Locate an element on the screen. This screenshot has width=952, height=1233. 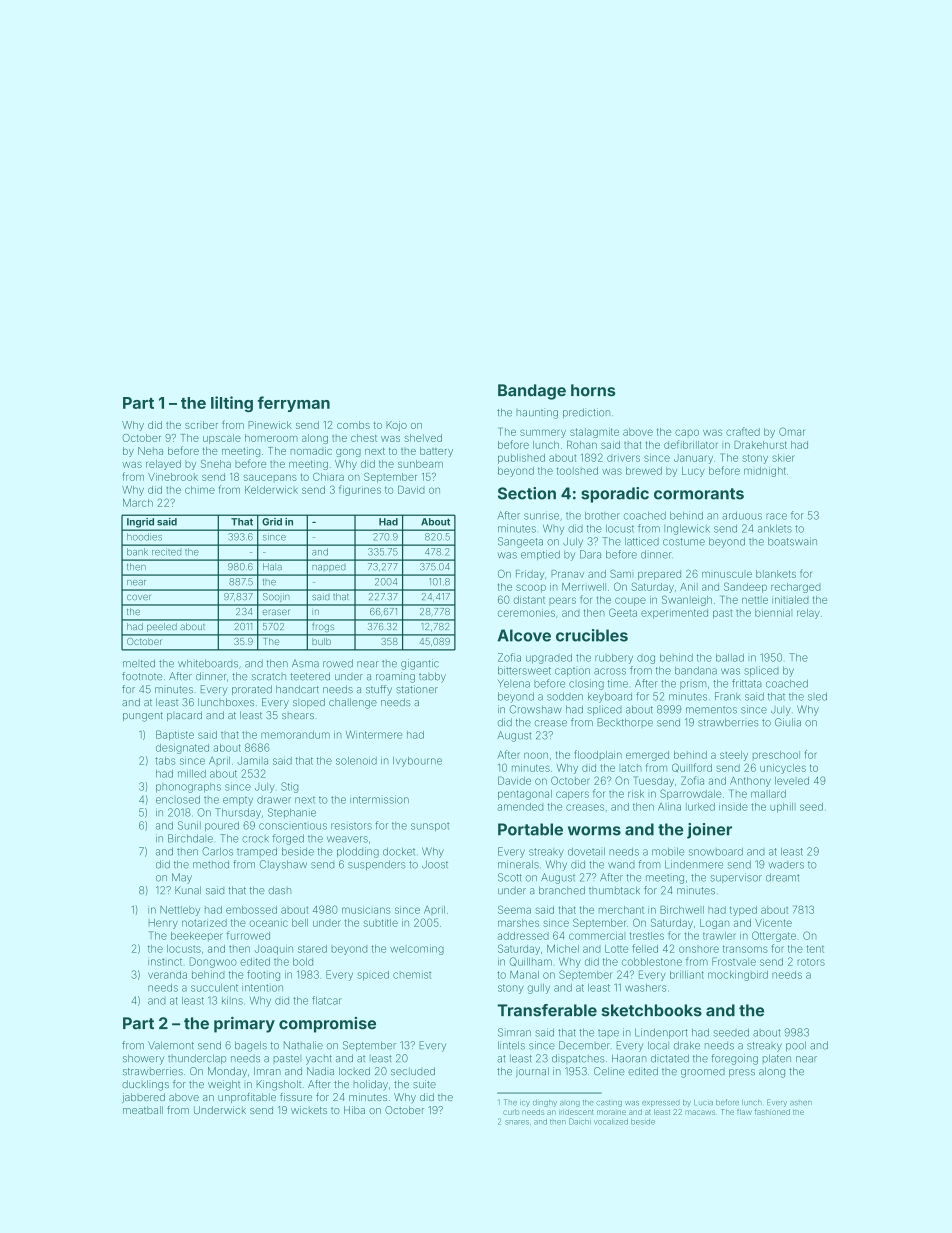
footnote is located at coordinates (142, 676).
